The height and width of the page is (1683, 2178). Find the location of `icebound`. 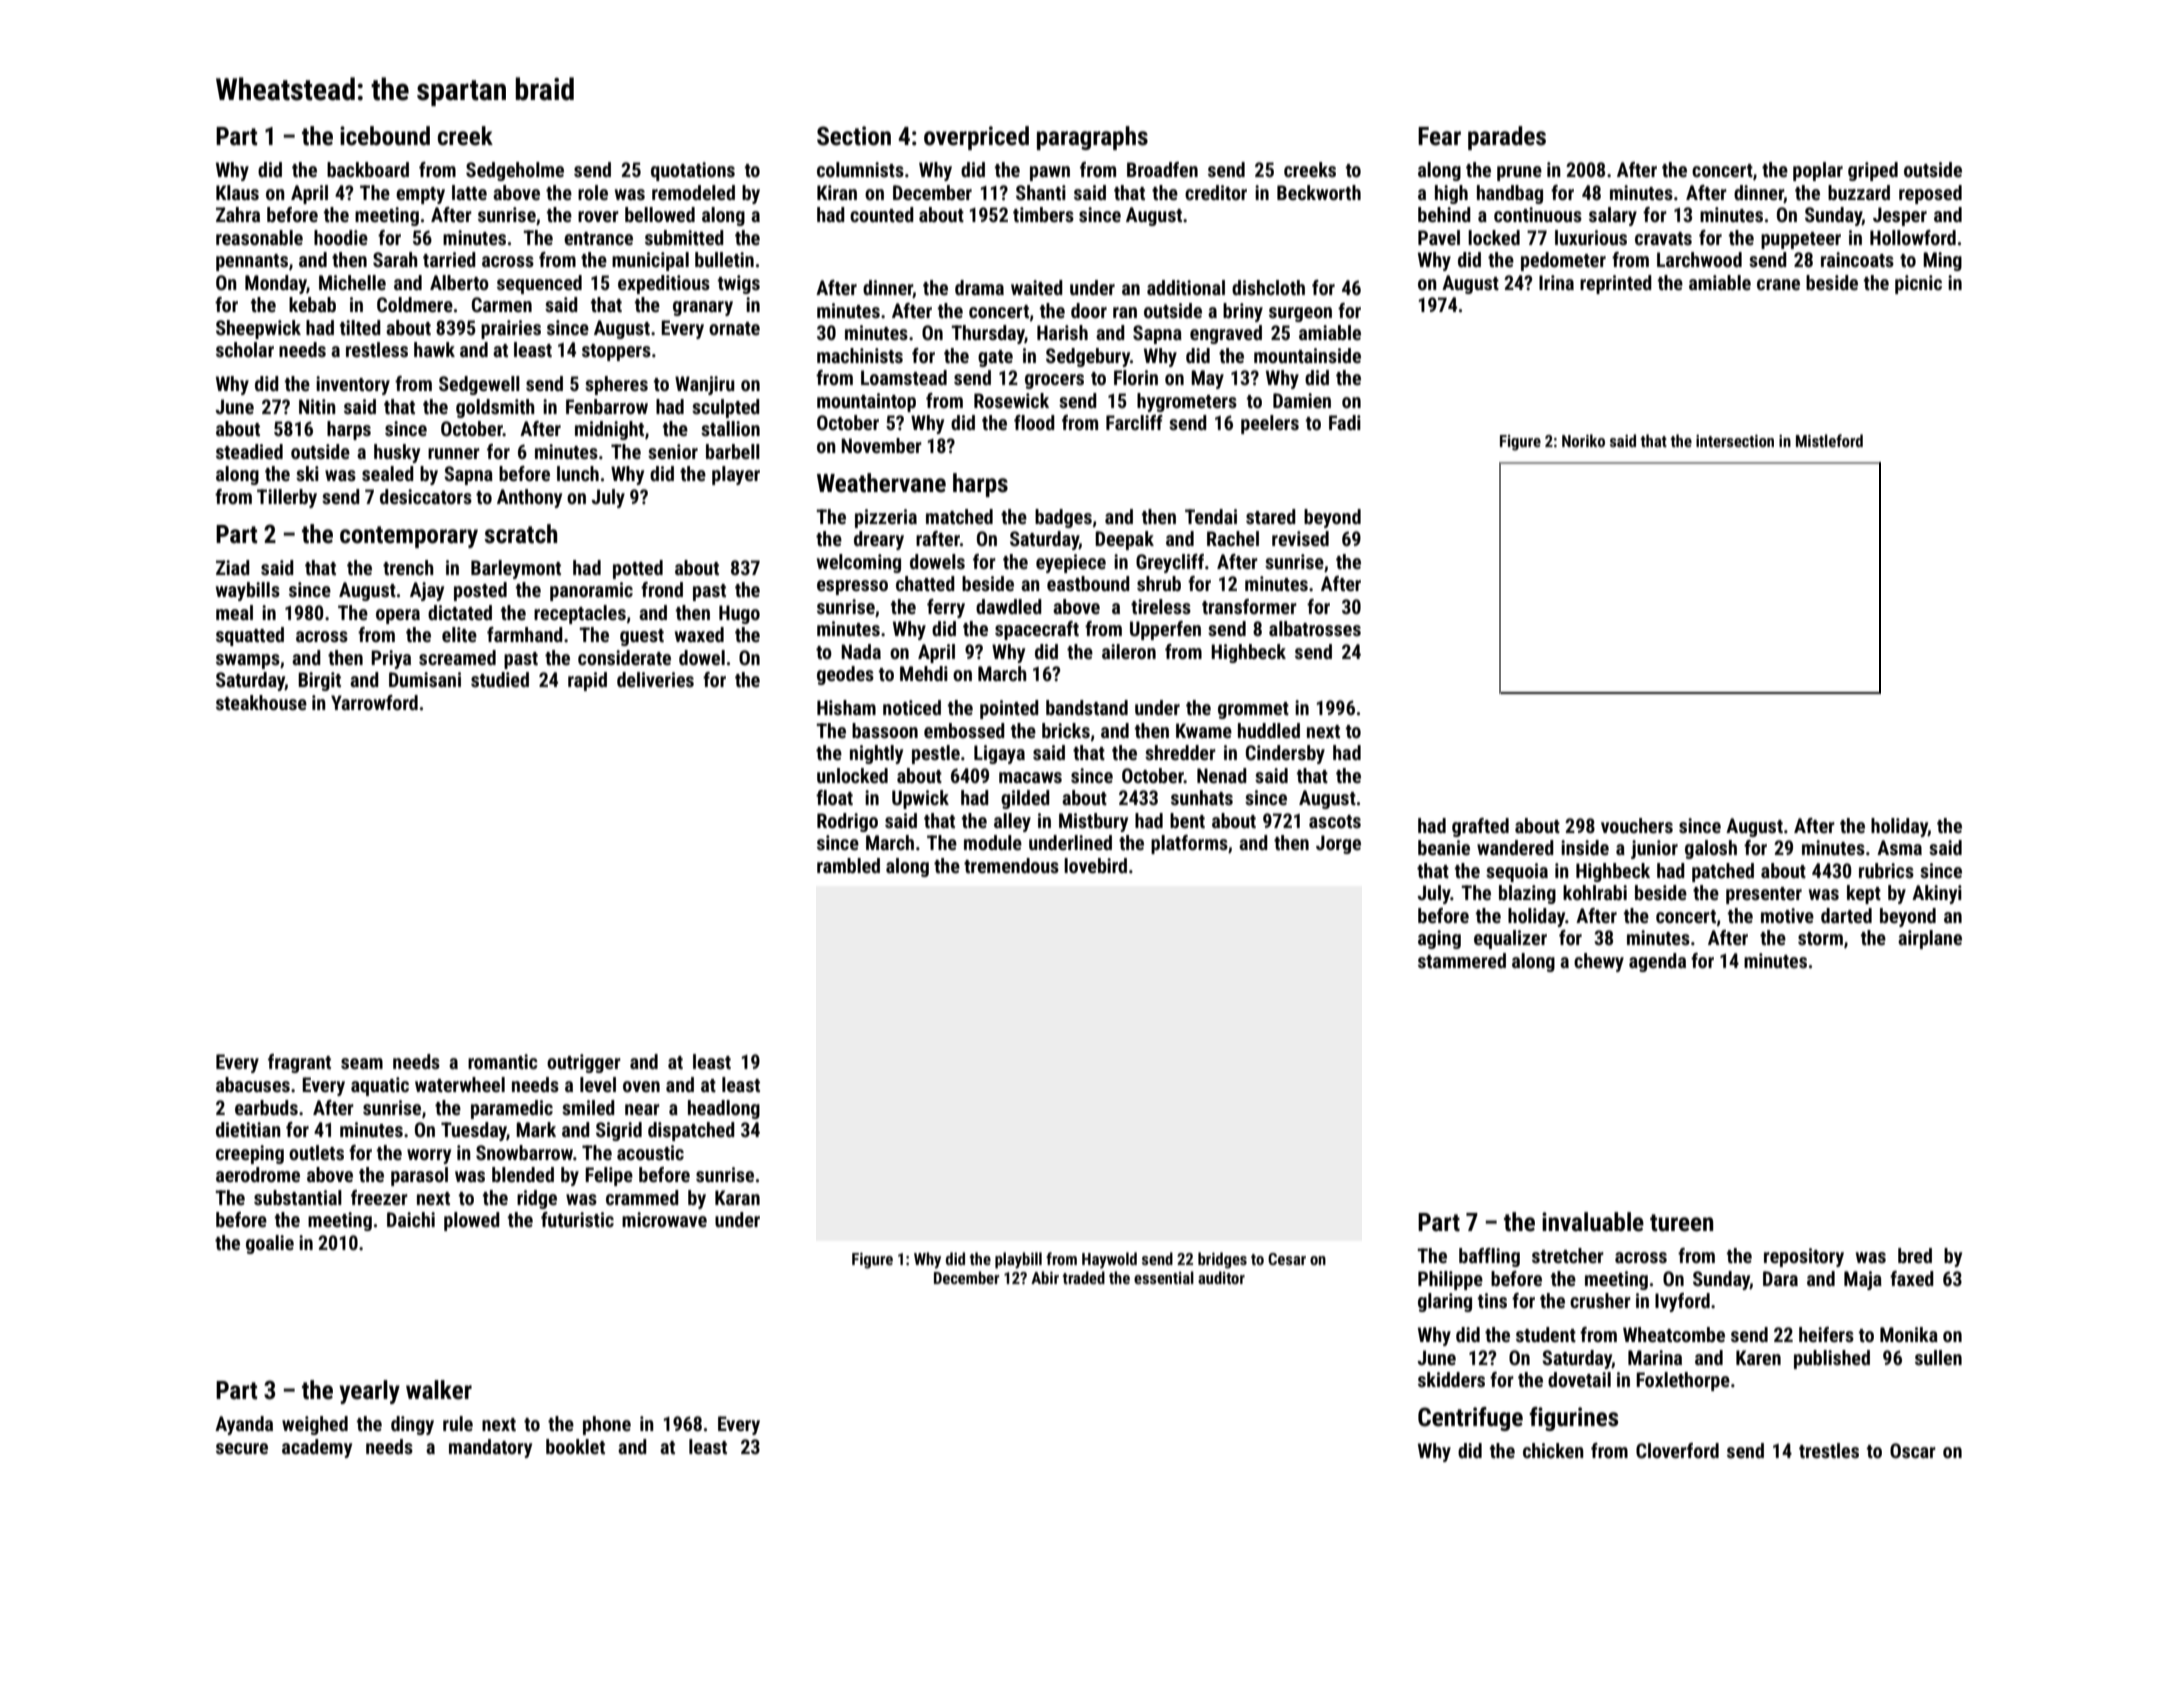

icebound is located at coordinates (385, 136).
